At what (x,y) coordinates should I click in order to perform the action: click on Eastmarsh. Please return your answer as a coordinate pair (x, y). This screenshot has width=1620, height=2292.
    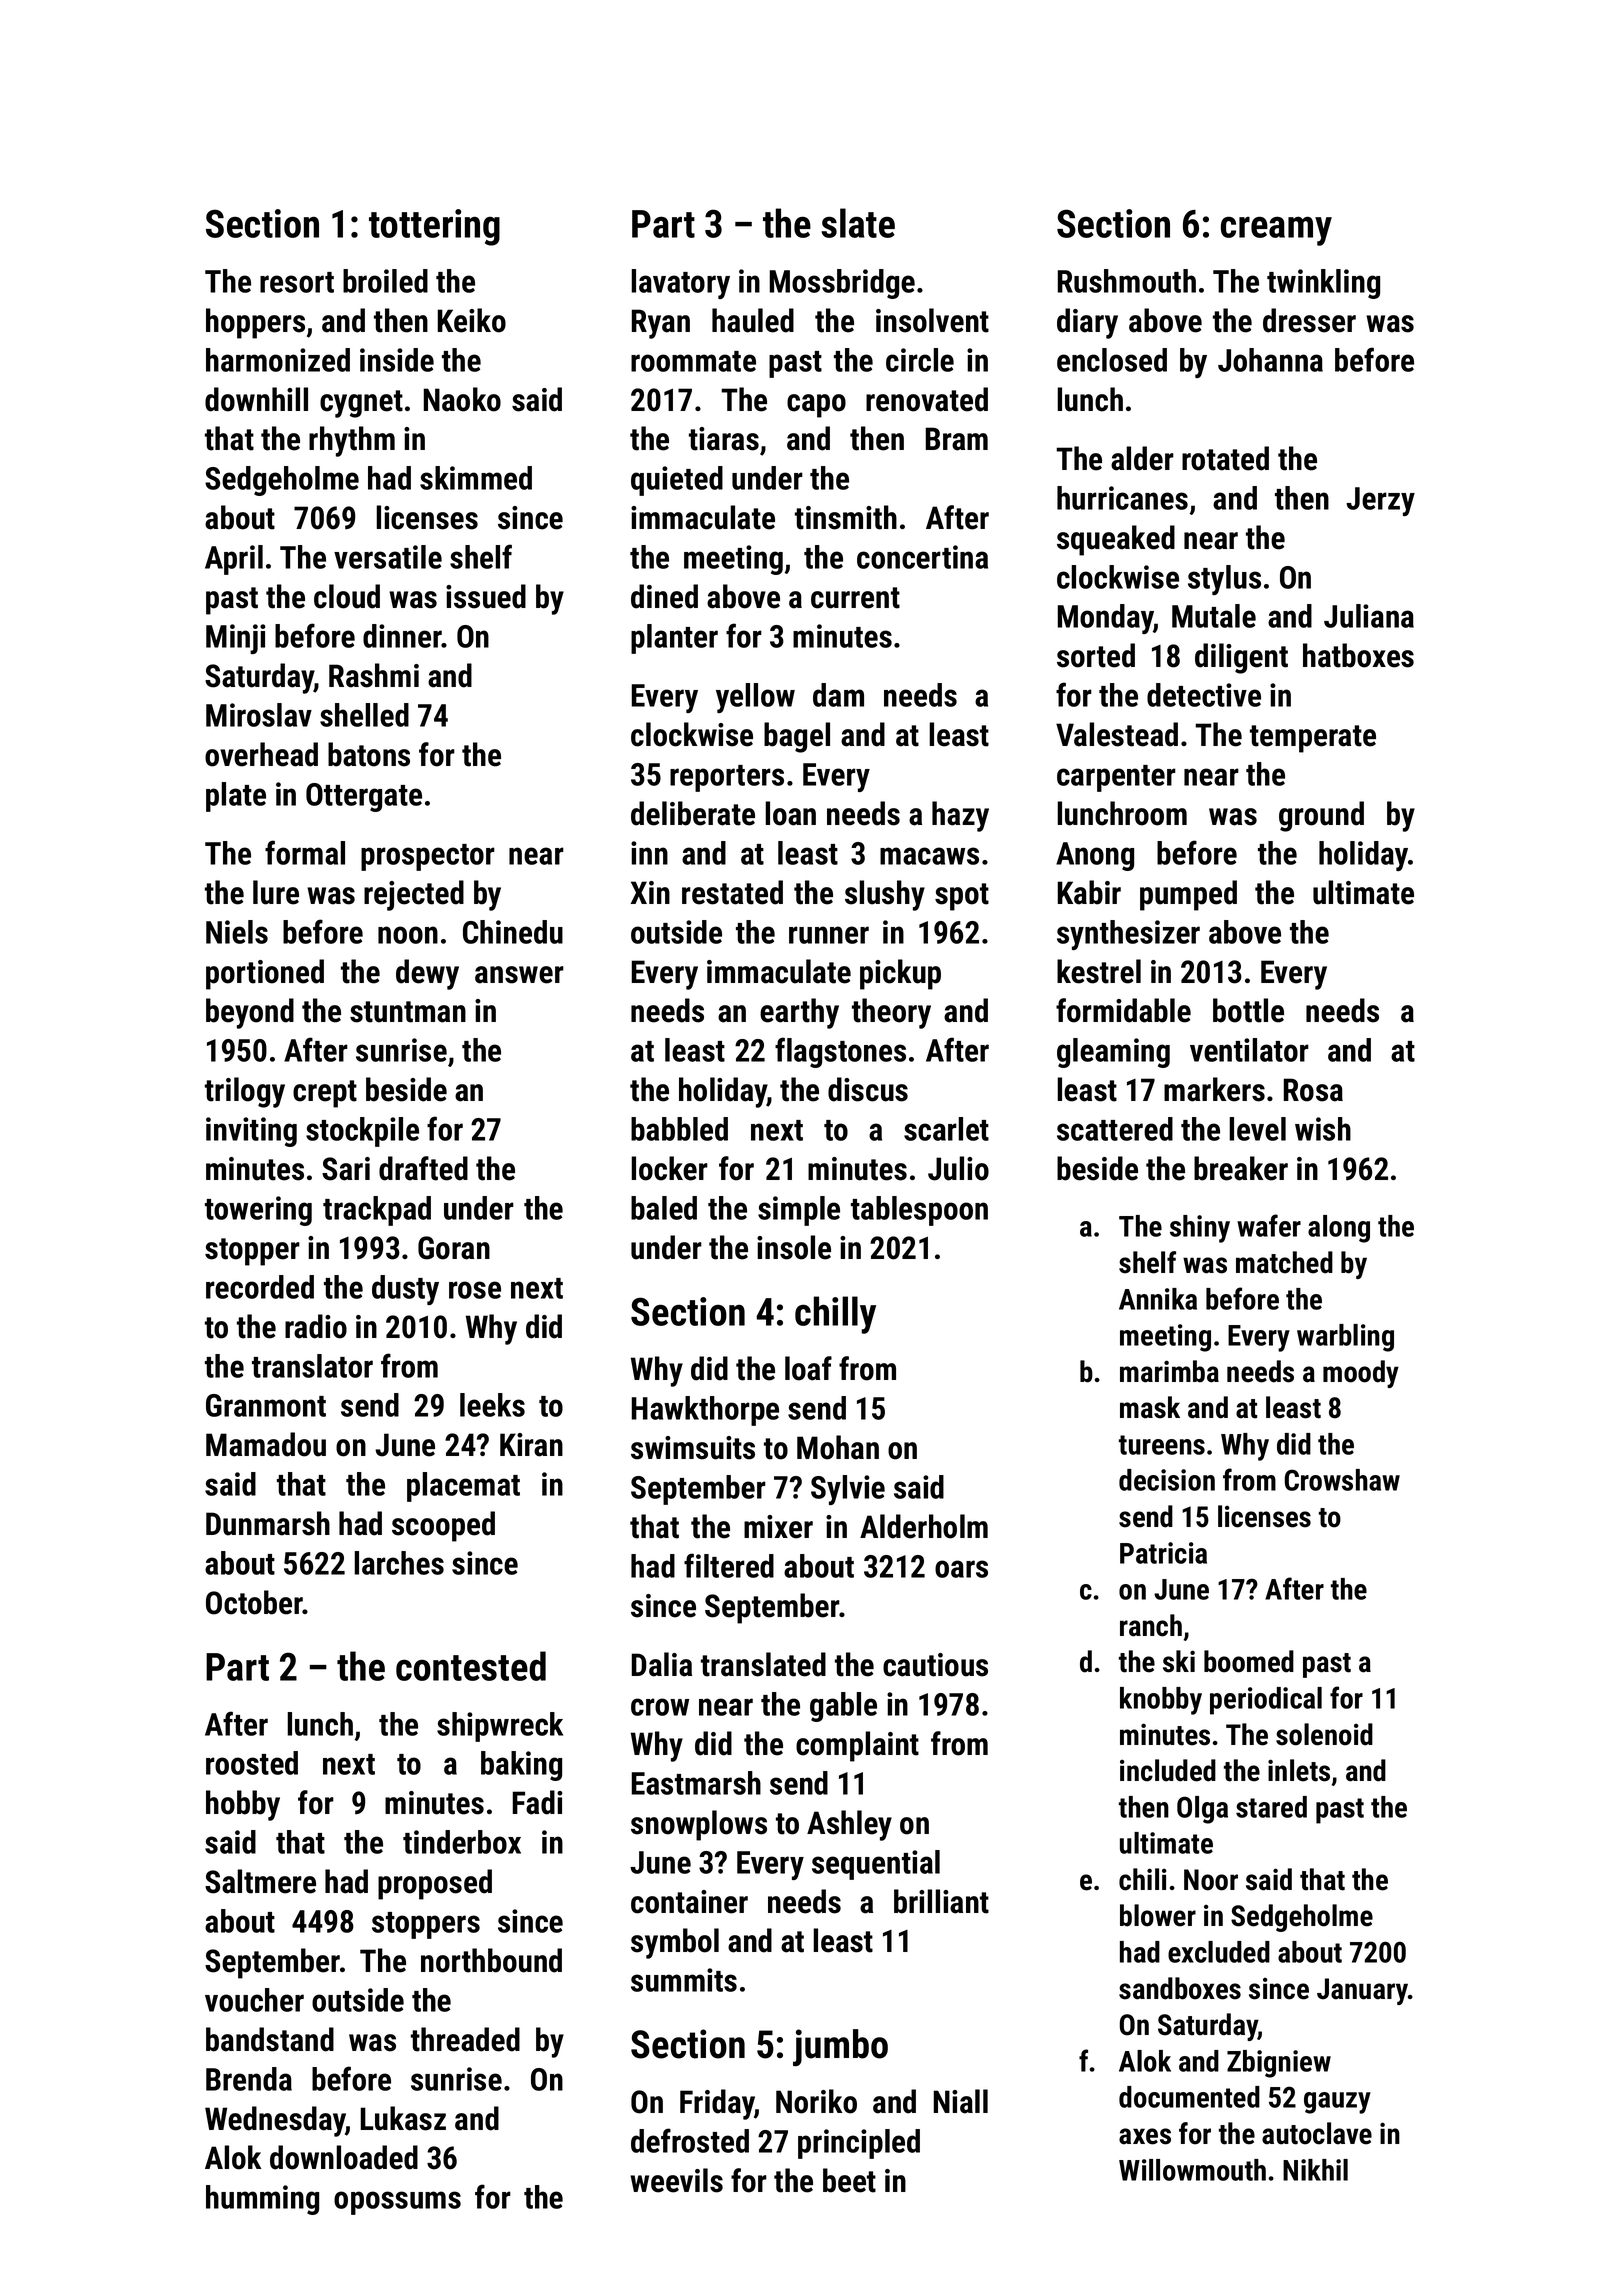
    Looking at the image, I should click on (696, 1783).
